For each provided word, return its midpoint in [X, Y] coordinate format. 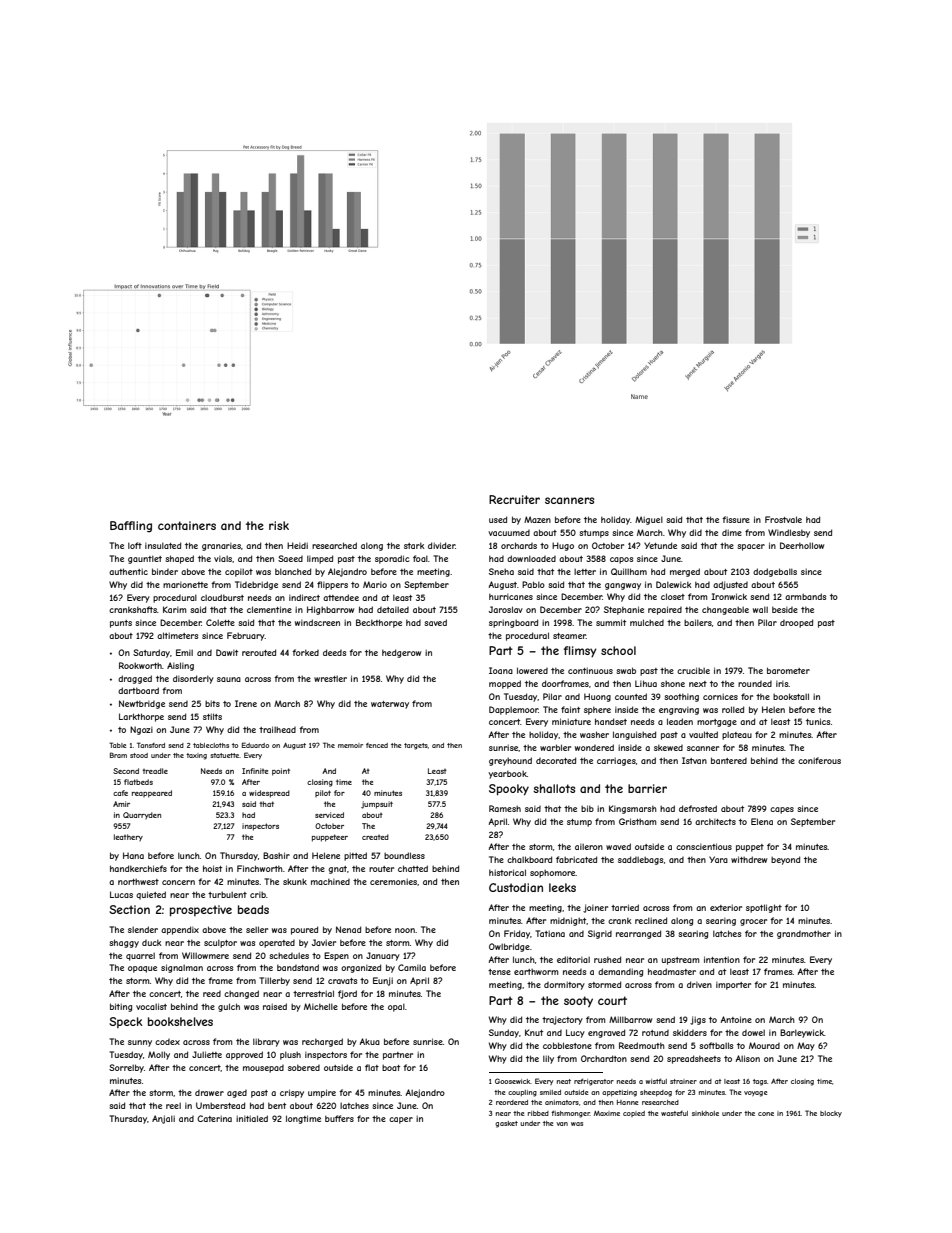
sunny [140, 1043]
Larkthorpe [141, 717]
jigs [698, 1020]
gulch [229, 1007]
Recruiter [514, 499]
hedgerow [401, 653]
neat [564, 1081]
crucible [693, 670]
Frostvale [783, 519]
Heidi [297, 545]
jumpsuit [377, 805]
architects [715, 822]
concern [178, 882]
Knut [534, 1032]
